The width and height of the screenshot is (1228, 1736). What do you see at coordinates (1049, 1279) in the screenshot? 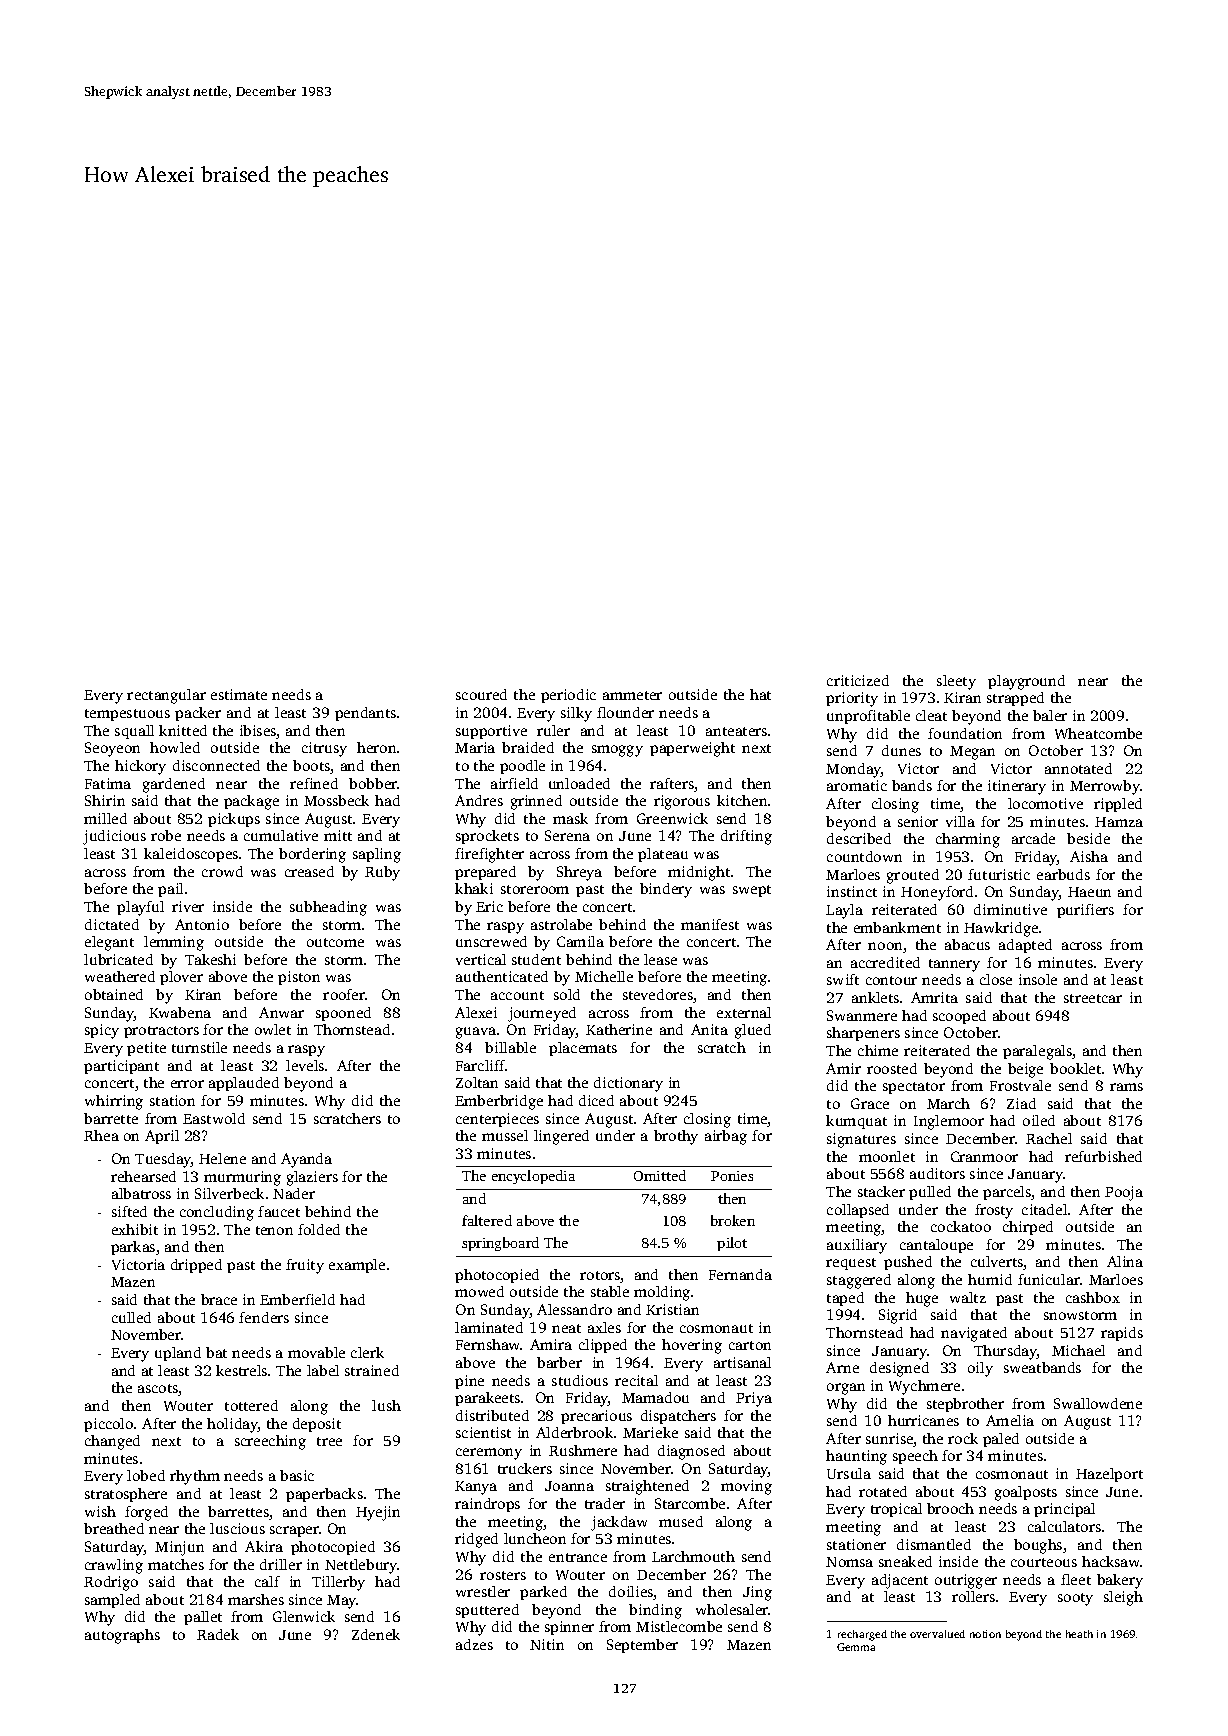
I see `funicular` at bounding box center [1049, 1279].
